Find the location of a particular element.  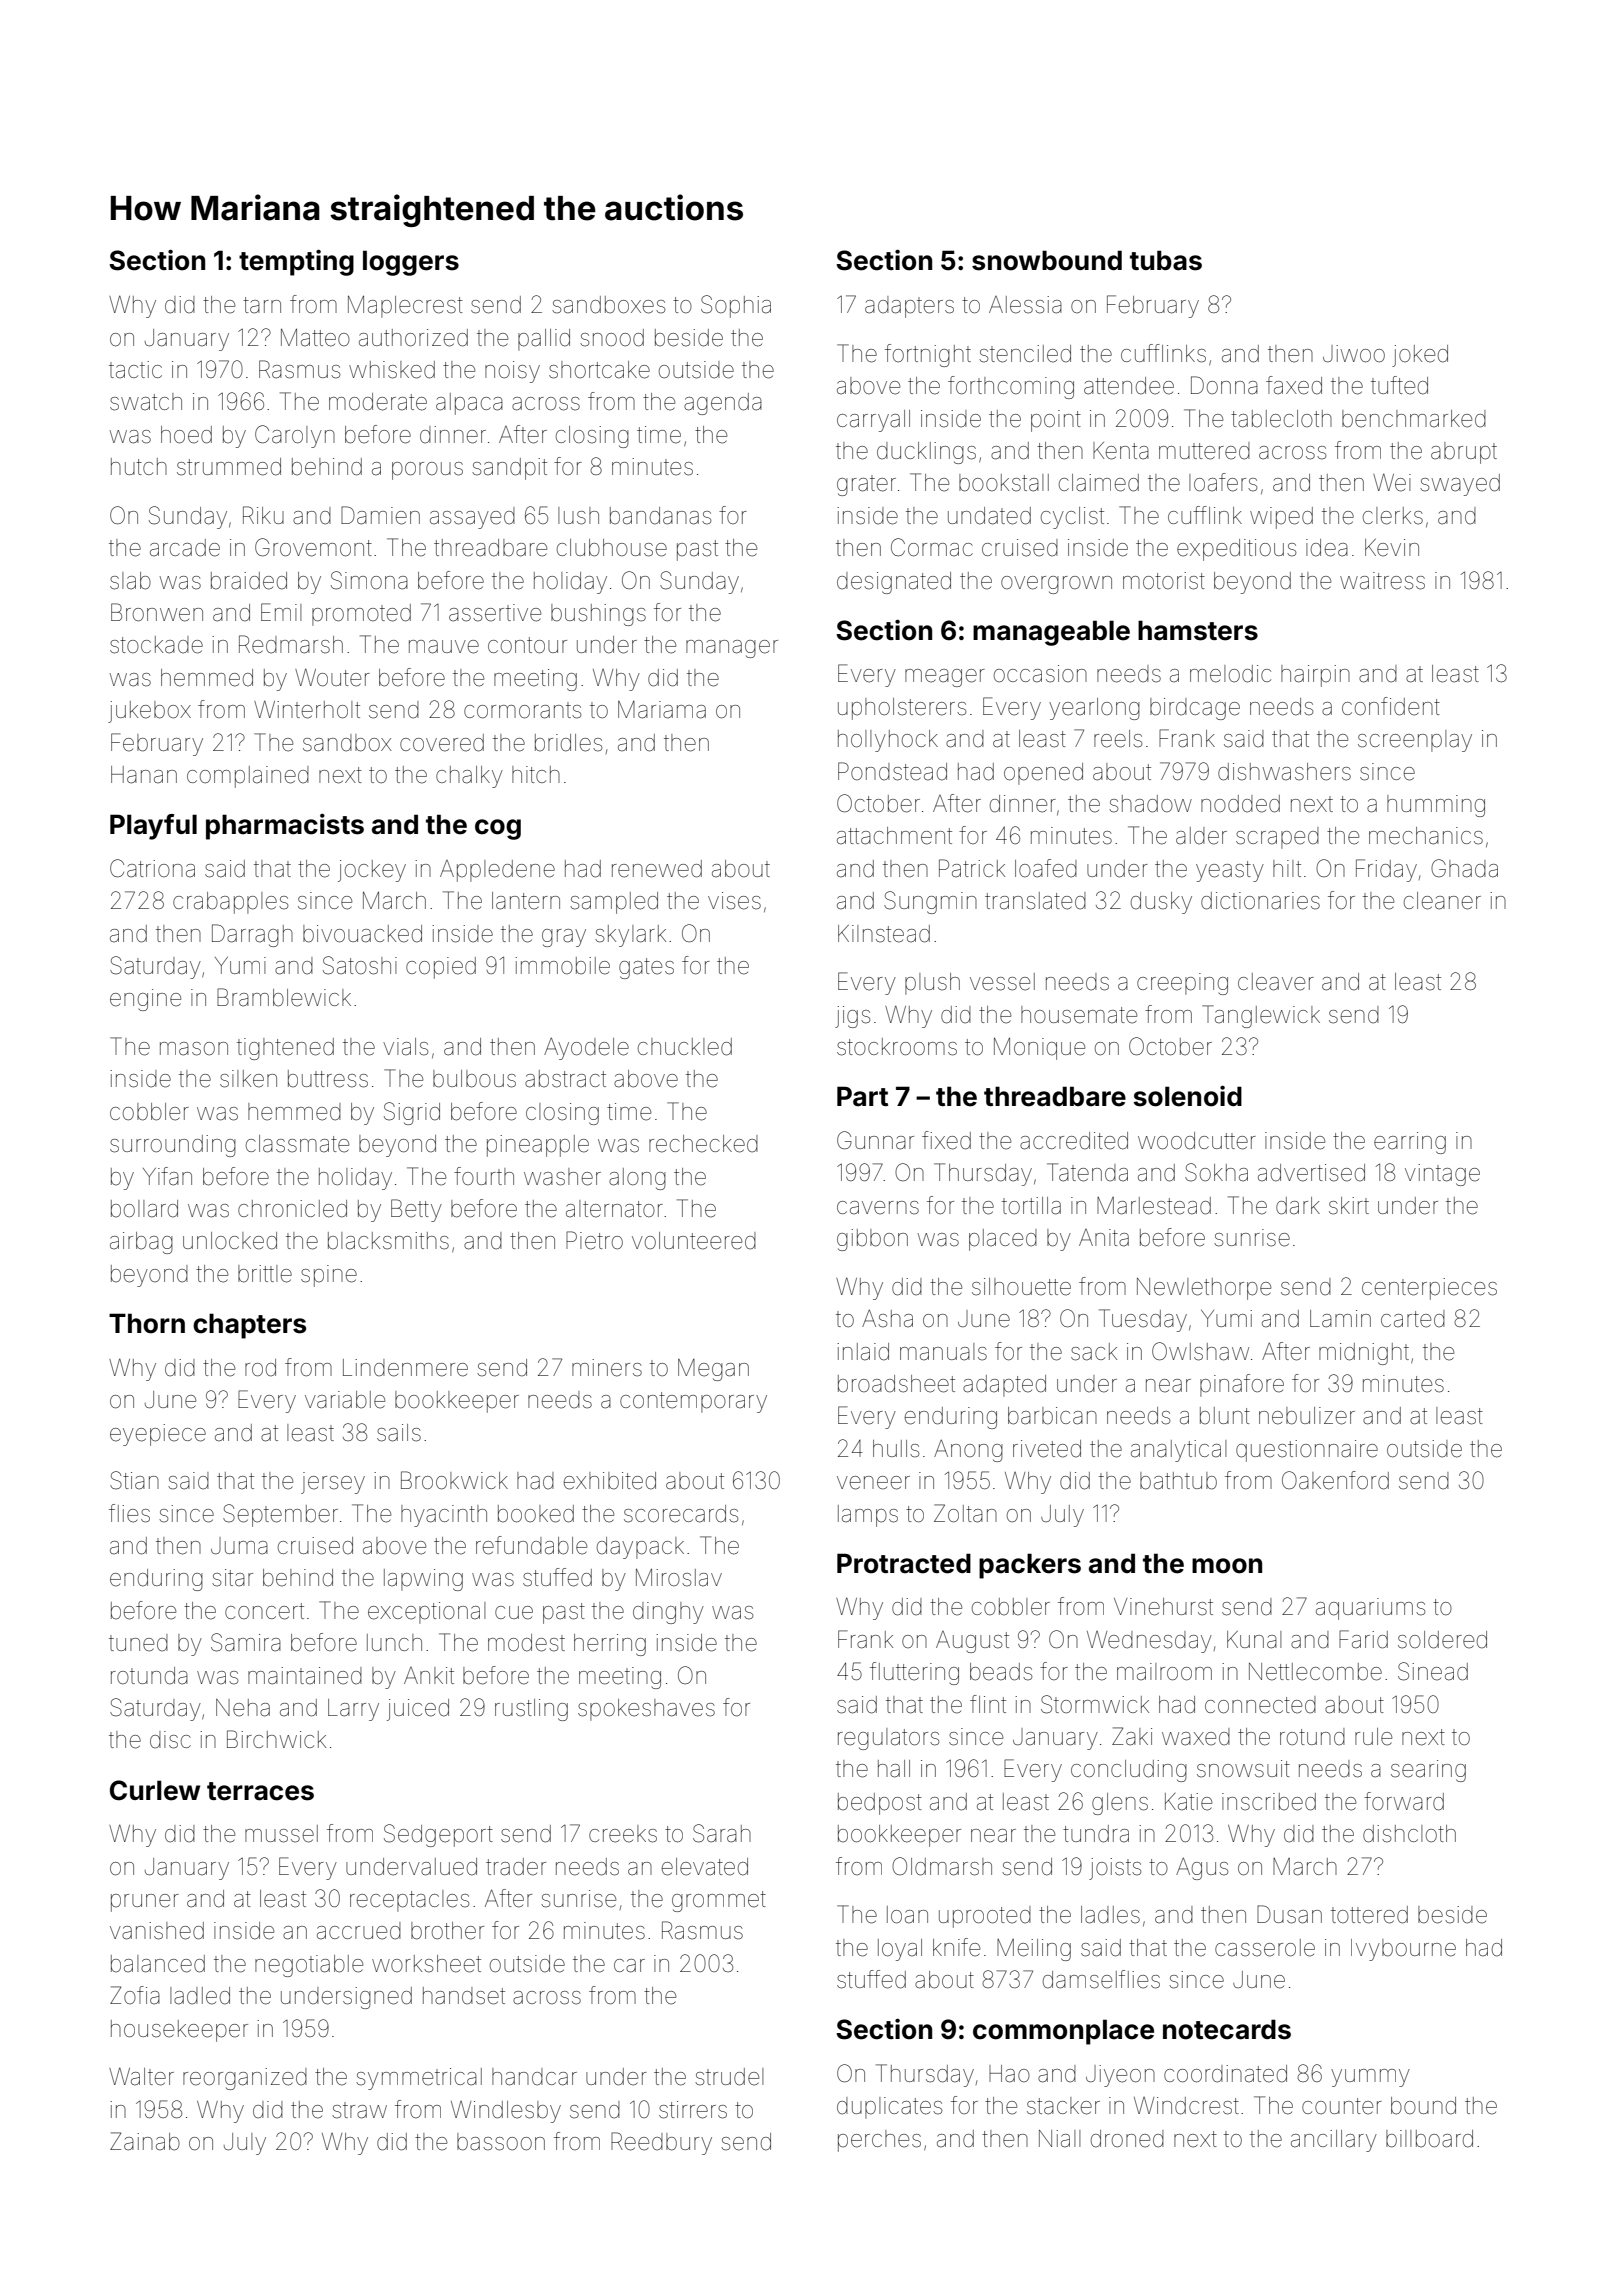

solenoid is located at coordinates (1187, 1096).
